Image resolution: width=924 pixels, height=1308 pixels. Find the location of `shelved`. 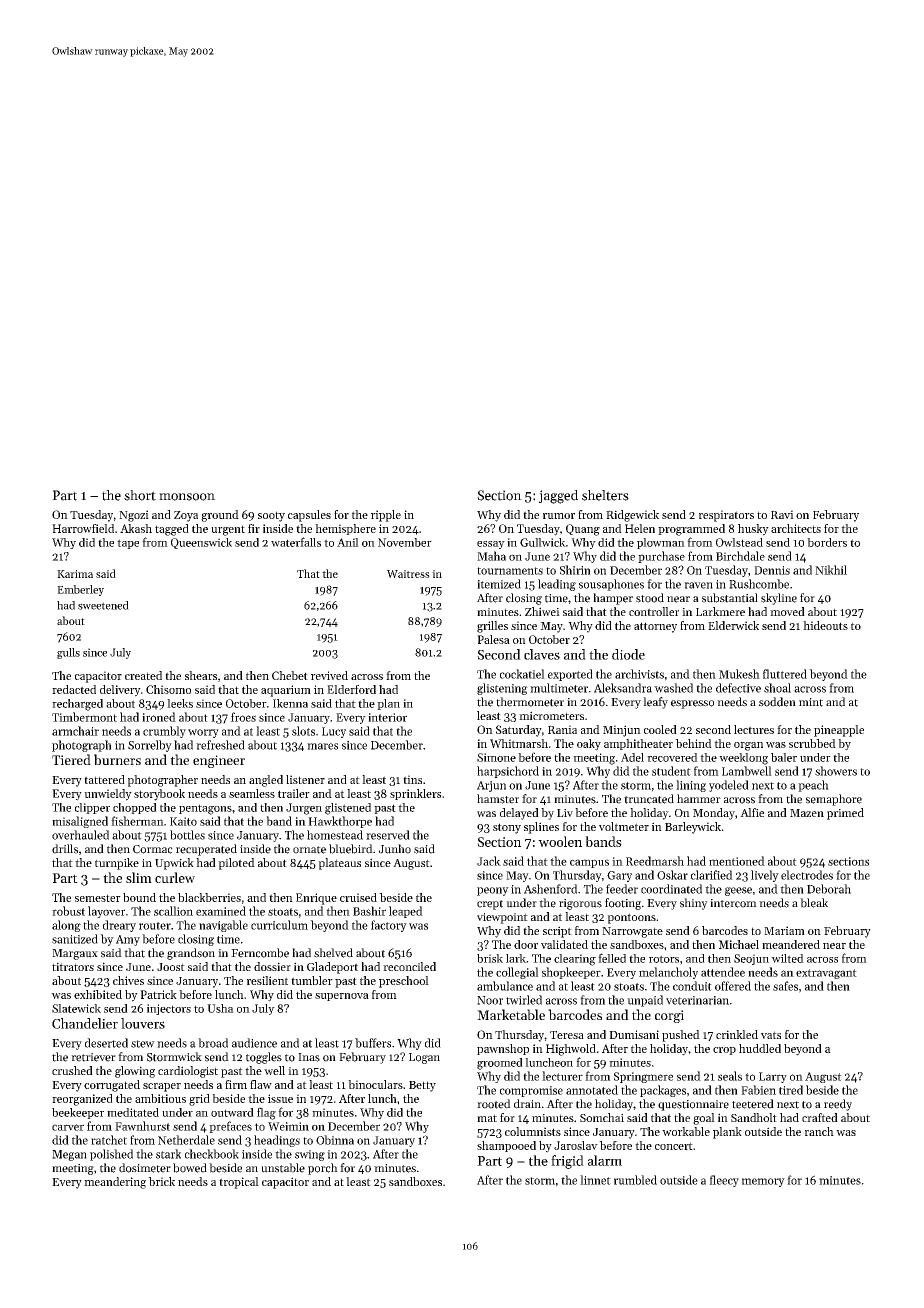

shelved is located at coordinates (333, 953).
